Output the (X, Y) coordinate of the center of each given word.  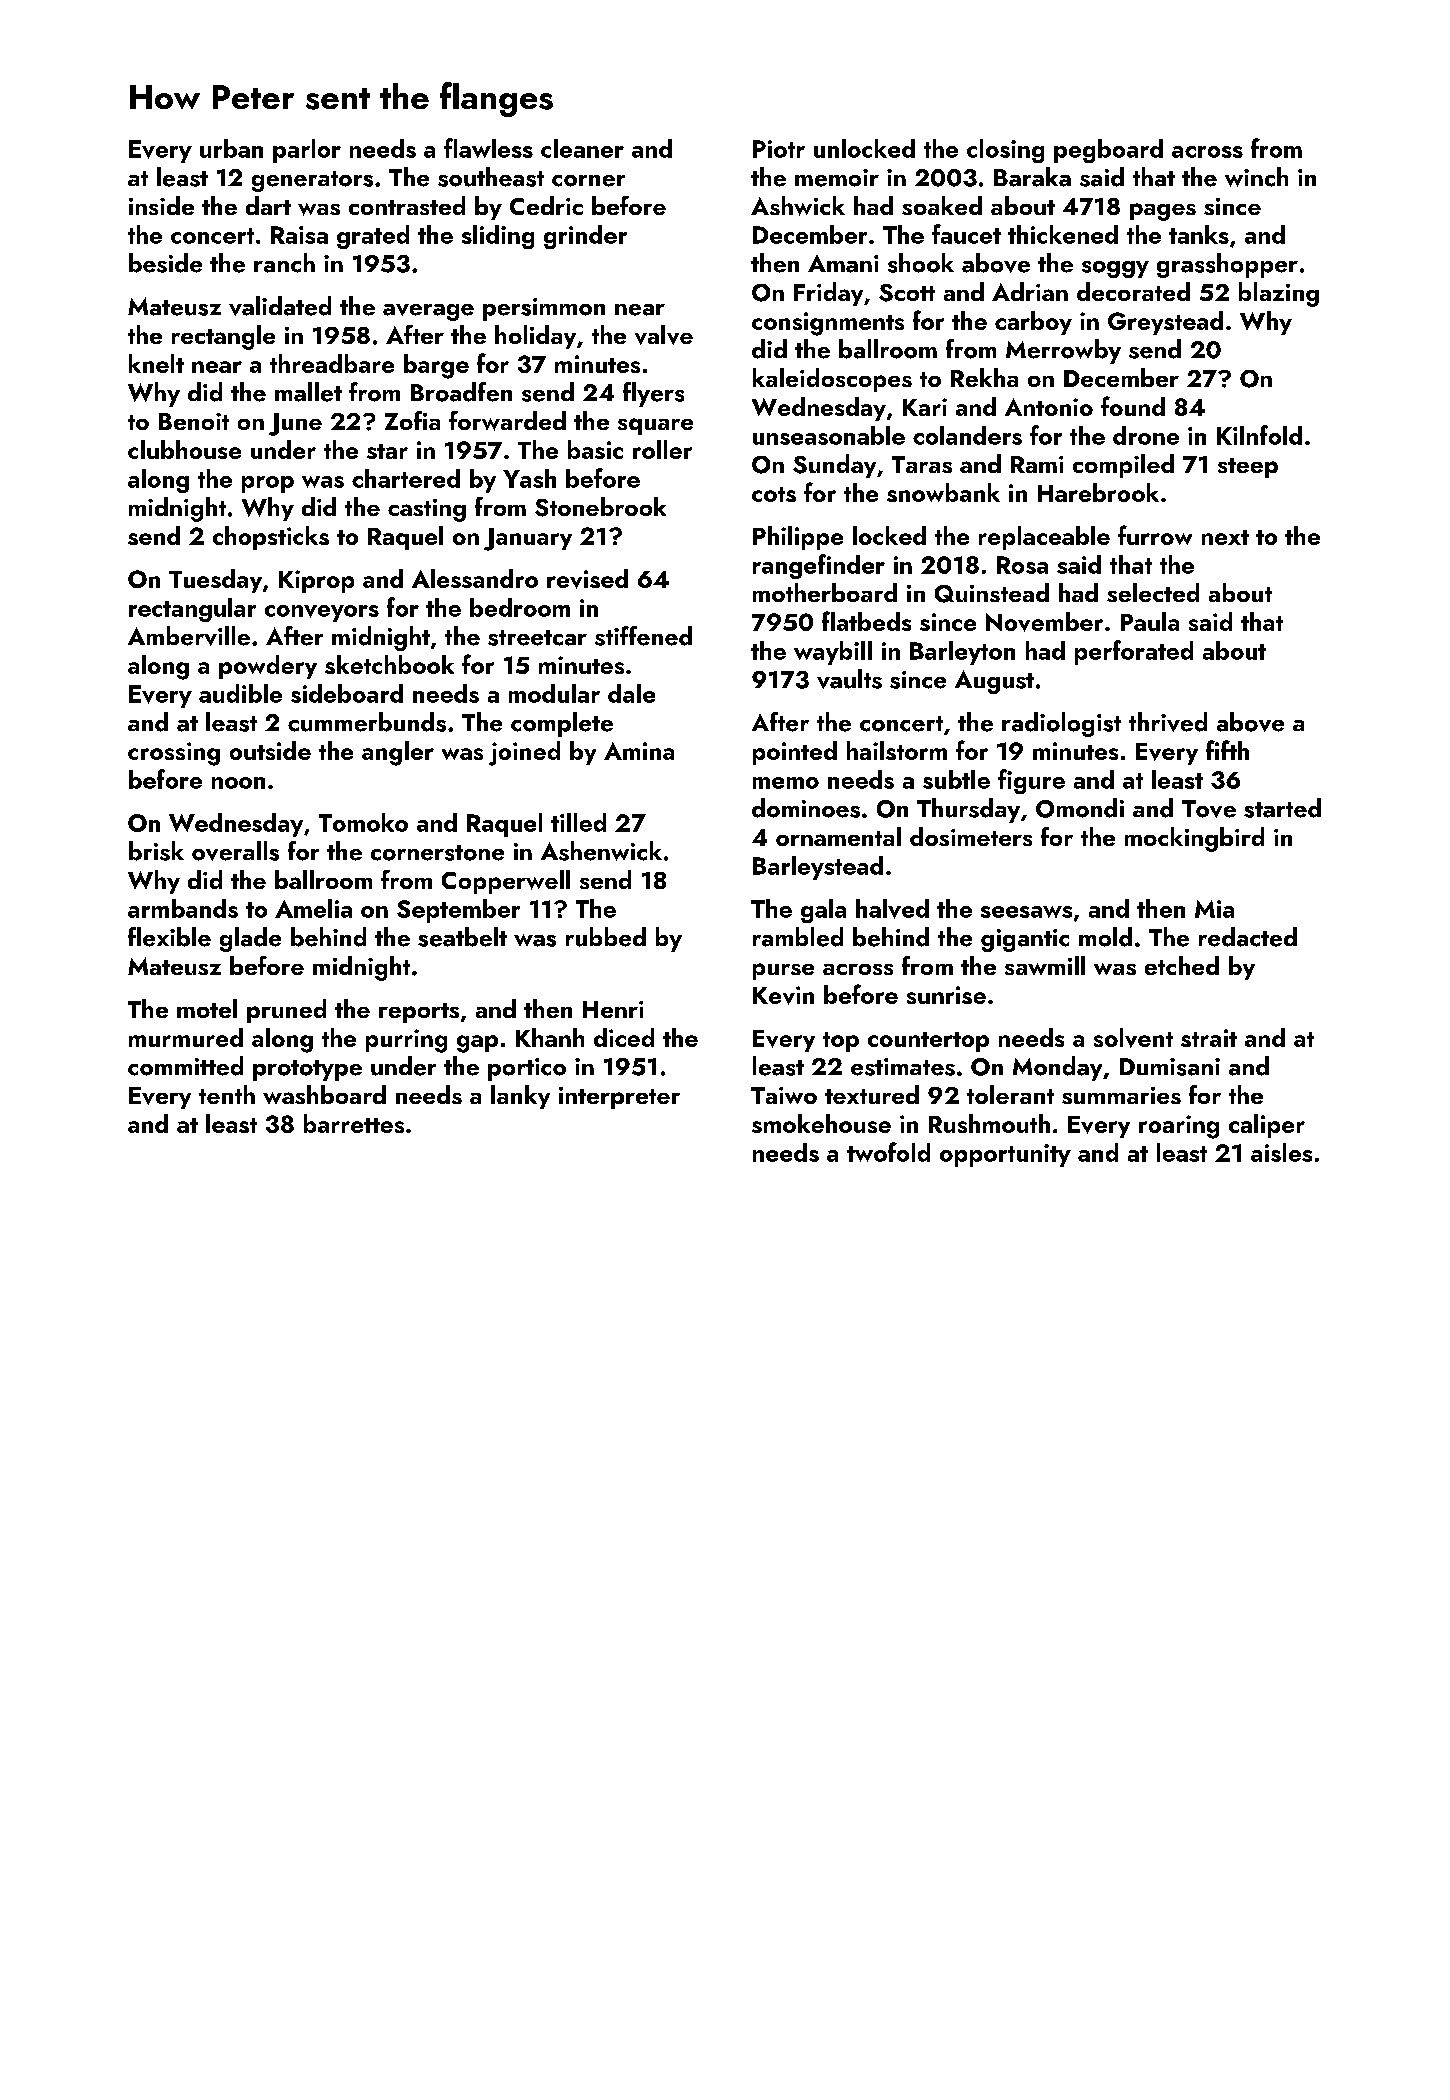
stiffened (643, 636)
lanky (520, 1097)
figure (1031, 781)
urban (231, 148)
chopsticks (271, 538)
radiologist (1061, 724)
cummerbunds (367, 722)
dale (631, 693)
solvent (1133, 1038)
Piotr (779, 149)
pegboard (1108, 151)
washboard (324, 1094)
